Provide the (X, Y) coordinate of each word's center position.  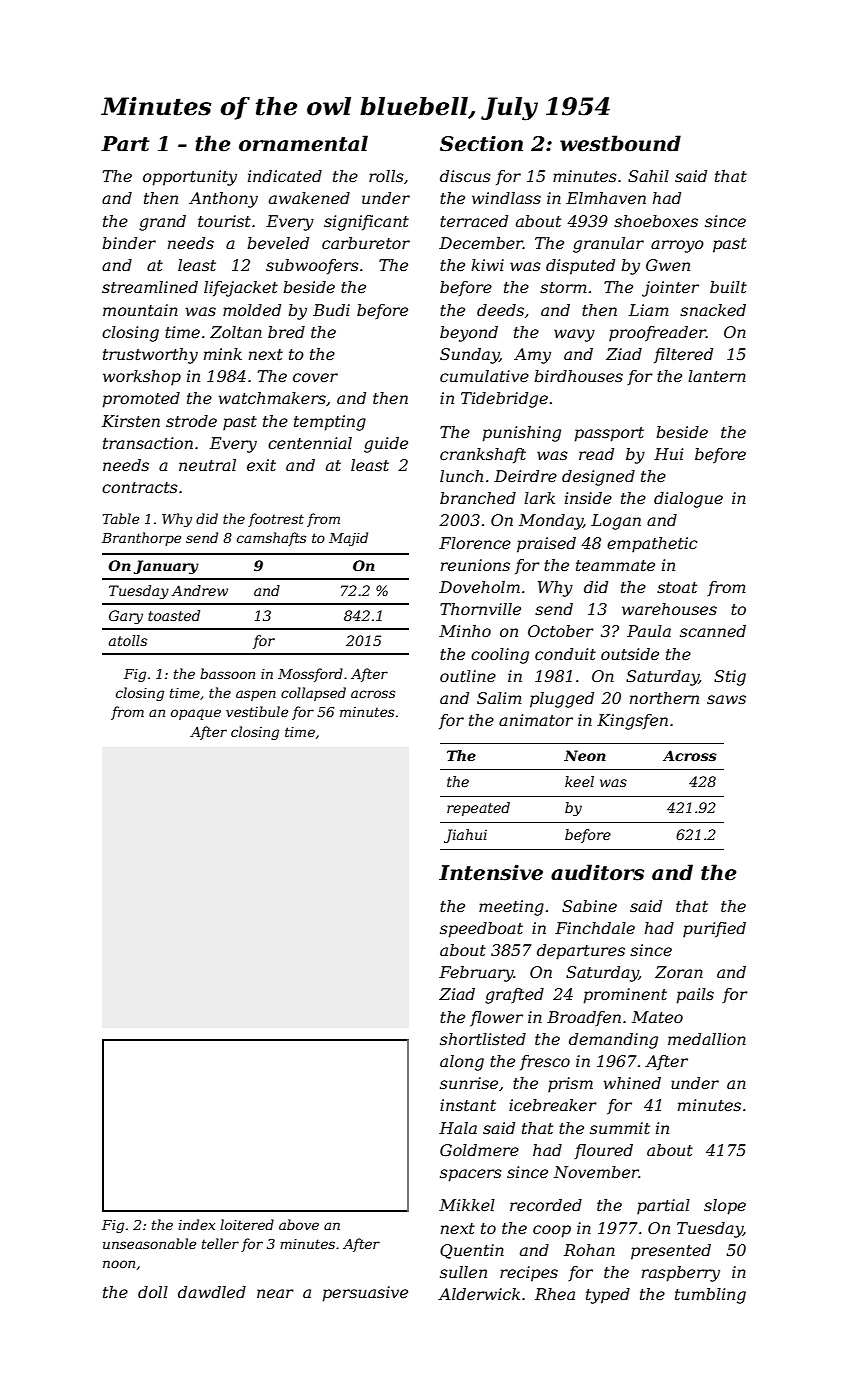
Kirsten (131, 421)
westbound (620, 143)
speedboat (481, 930)
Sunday (469, 356)
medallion (707, 1039)
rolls (386, 176)
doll (153, 1292)
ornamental (303, 143)
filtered (683, 356)
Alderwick (479, 1294)
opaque (196, 714)
